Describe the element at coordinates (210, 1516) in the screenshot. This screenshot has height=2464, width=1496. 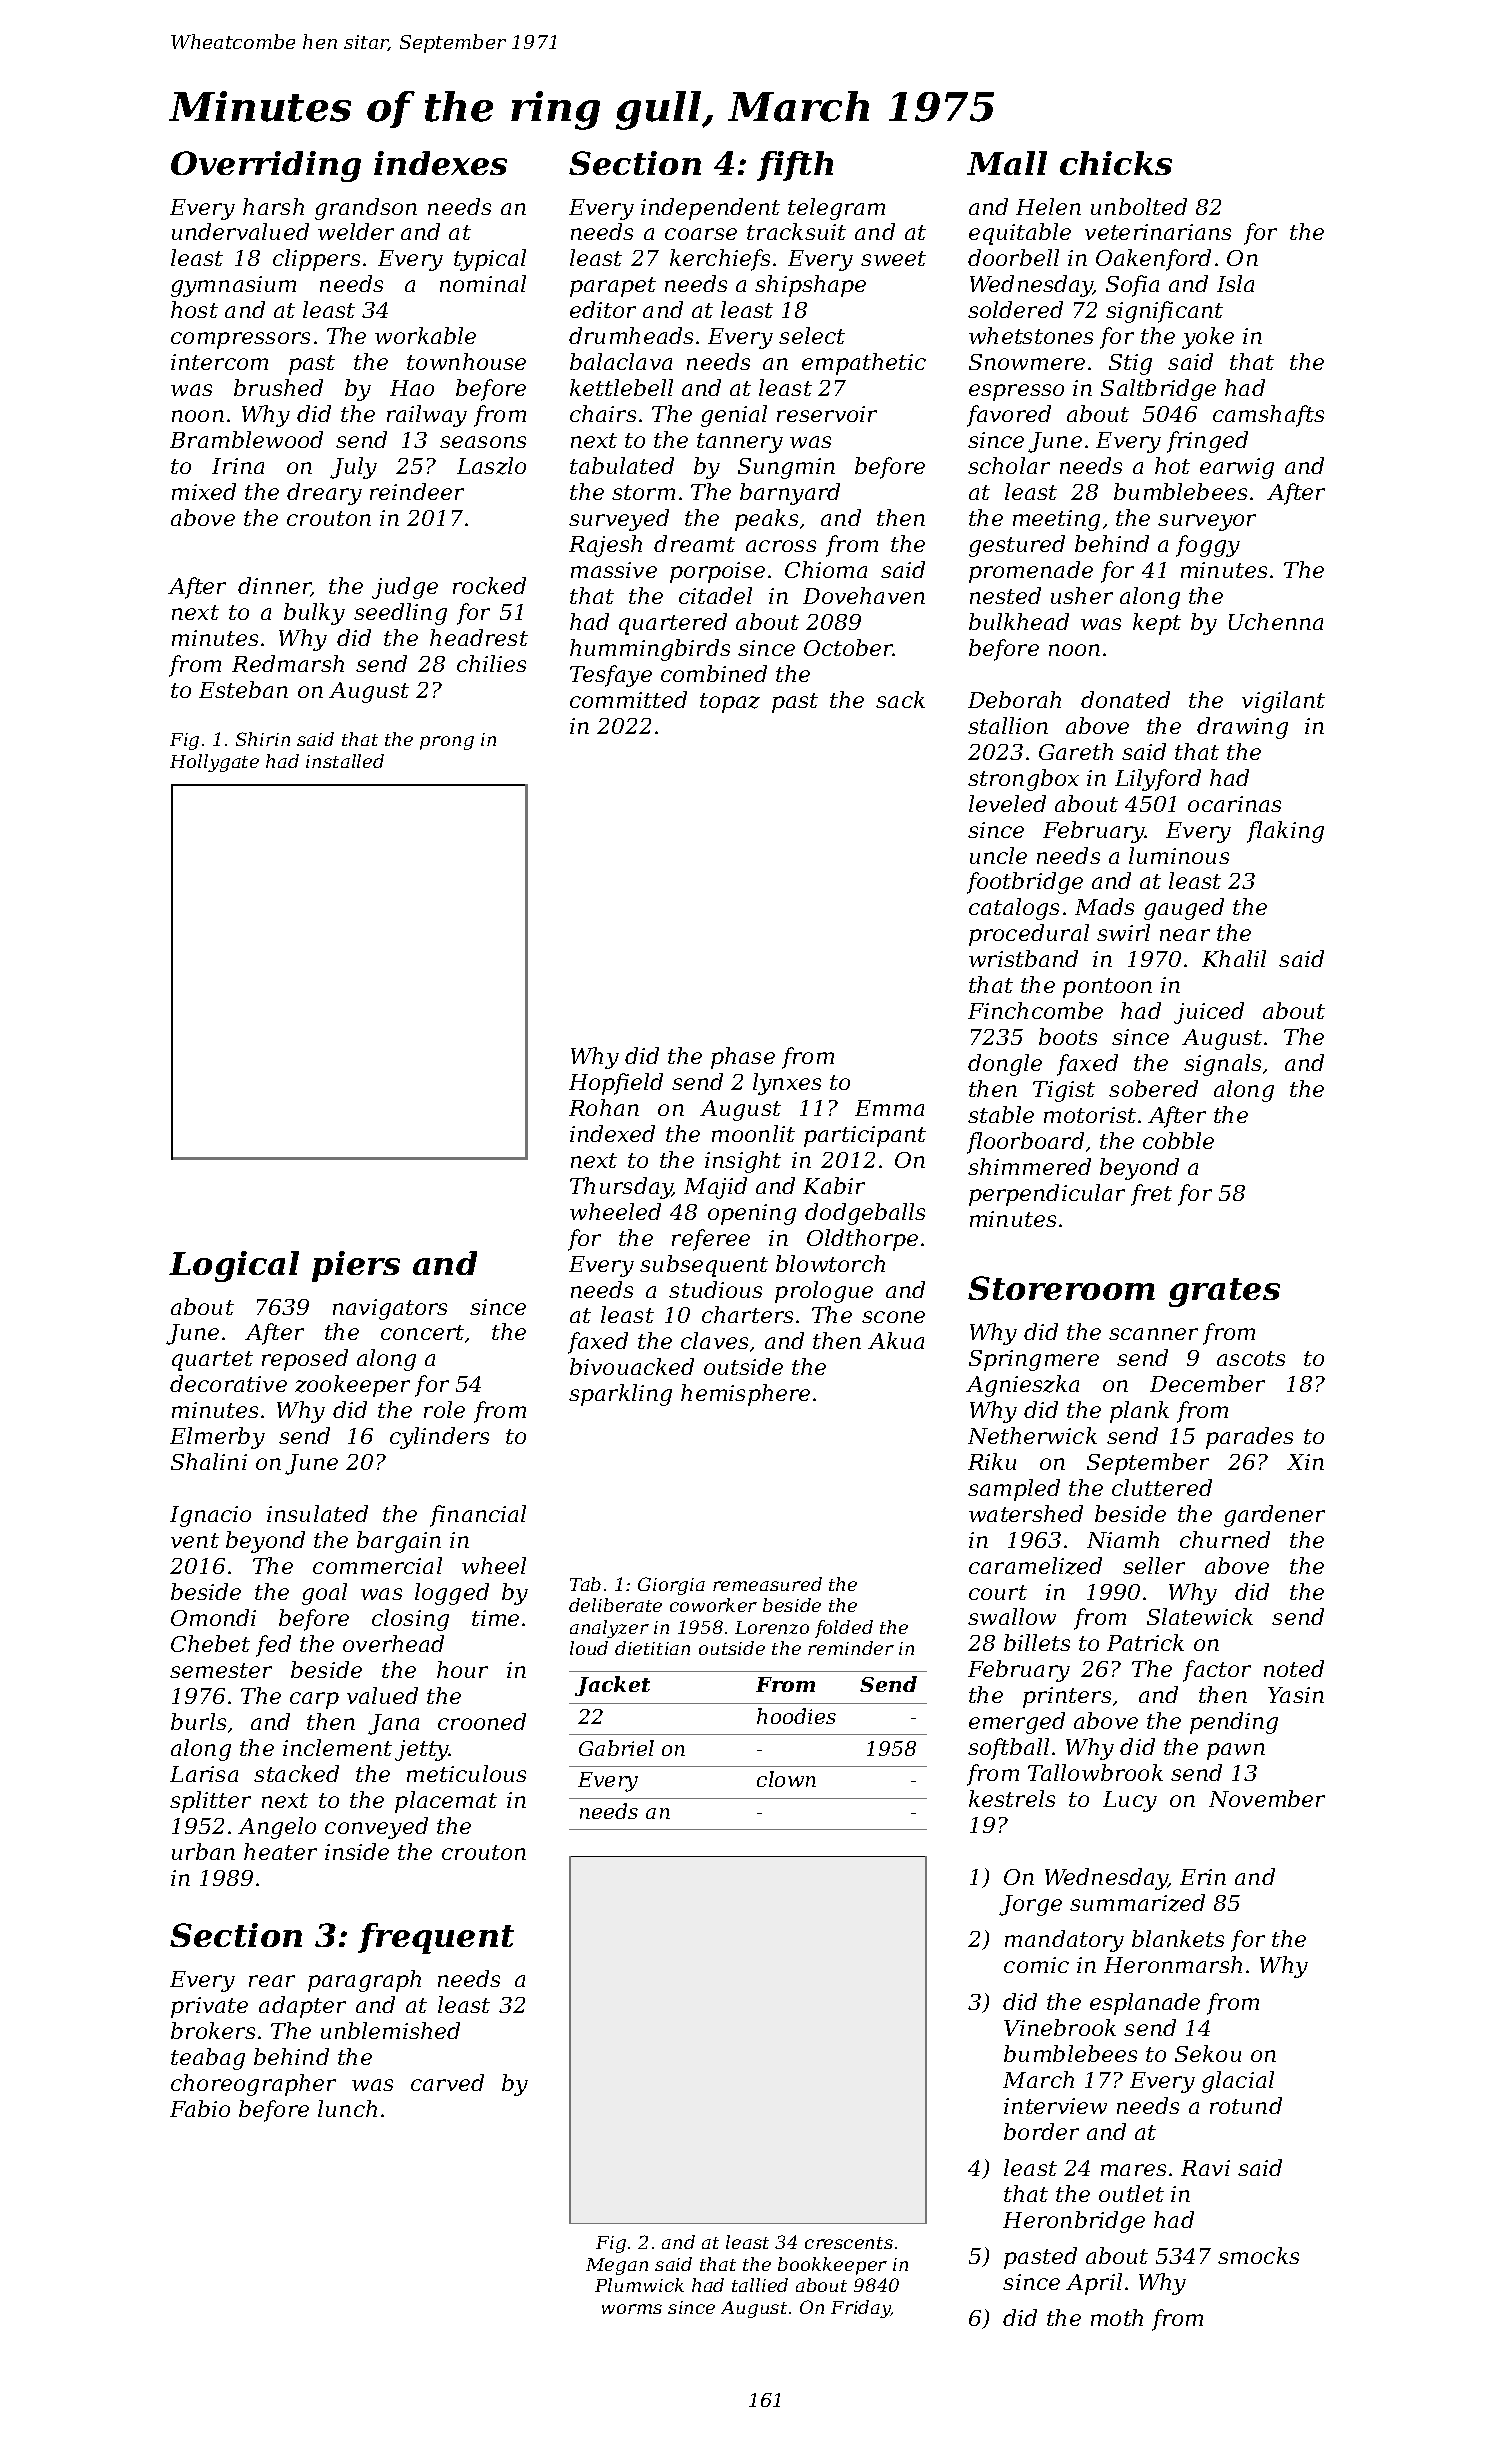
I see `Ignacio` at that location.
